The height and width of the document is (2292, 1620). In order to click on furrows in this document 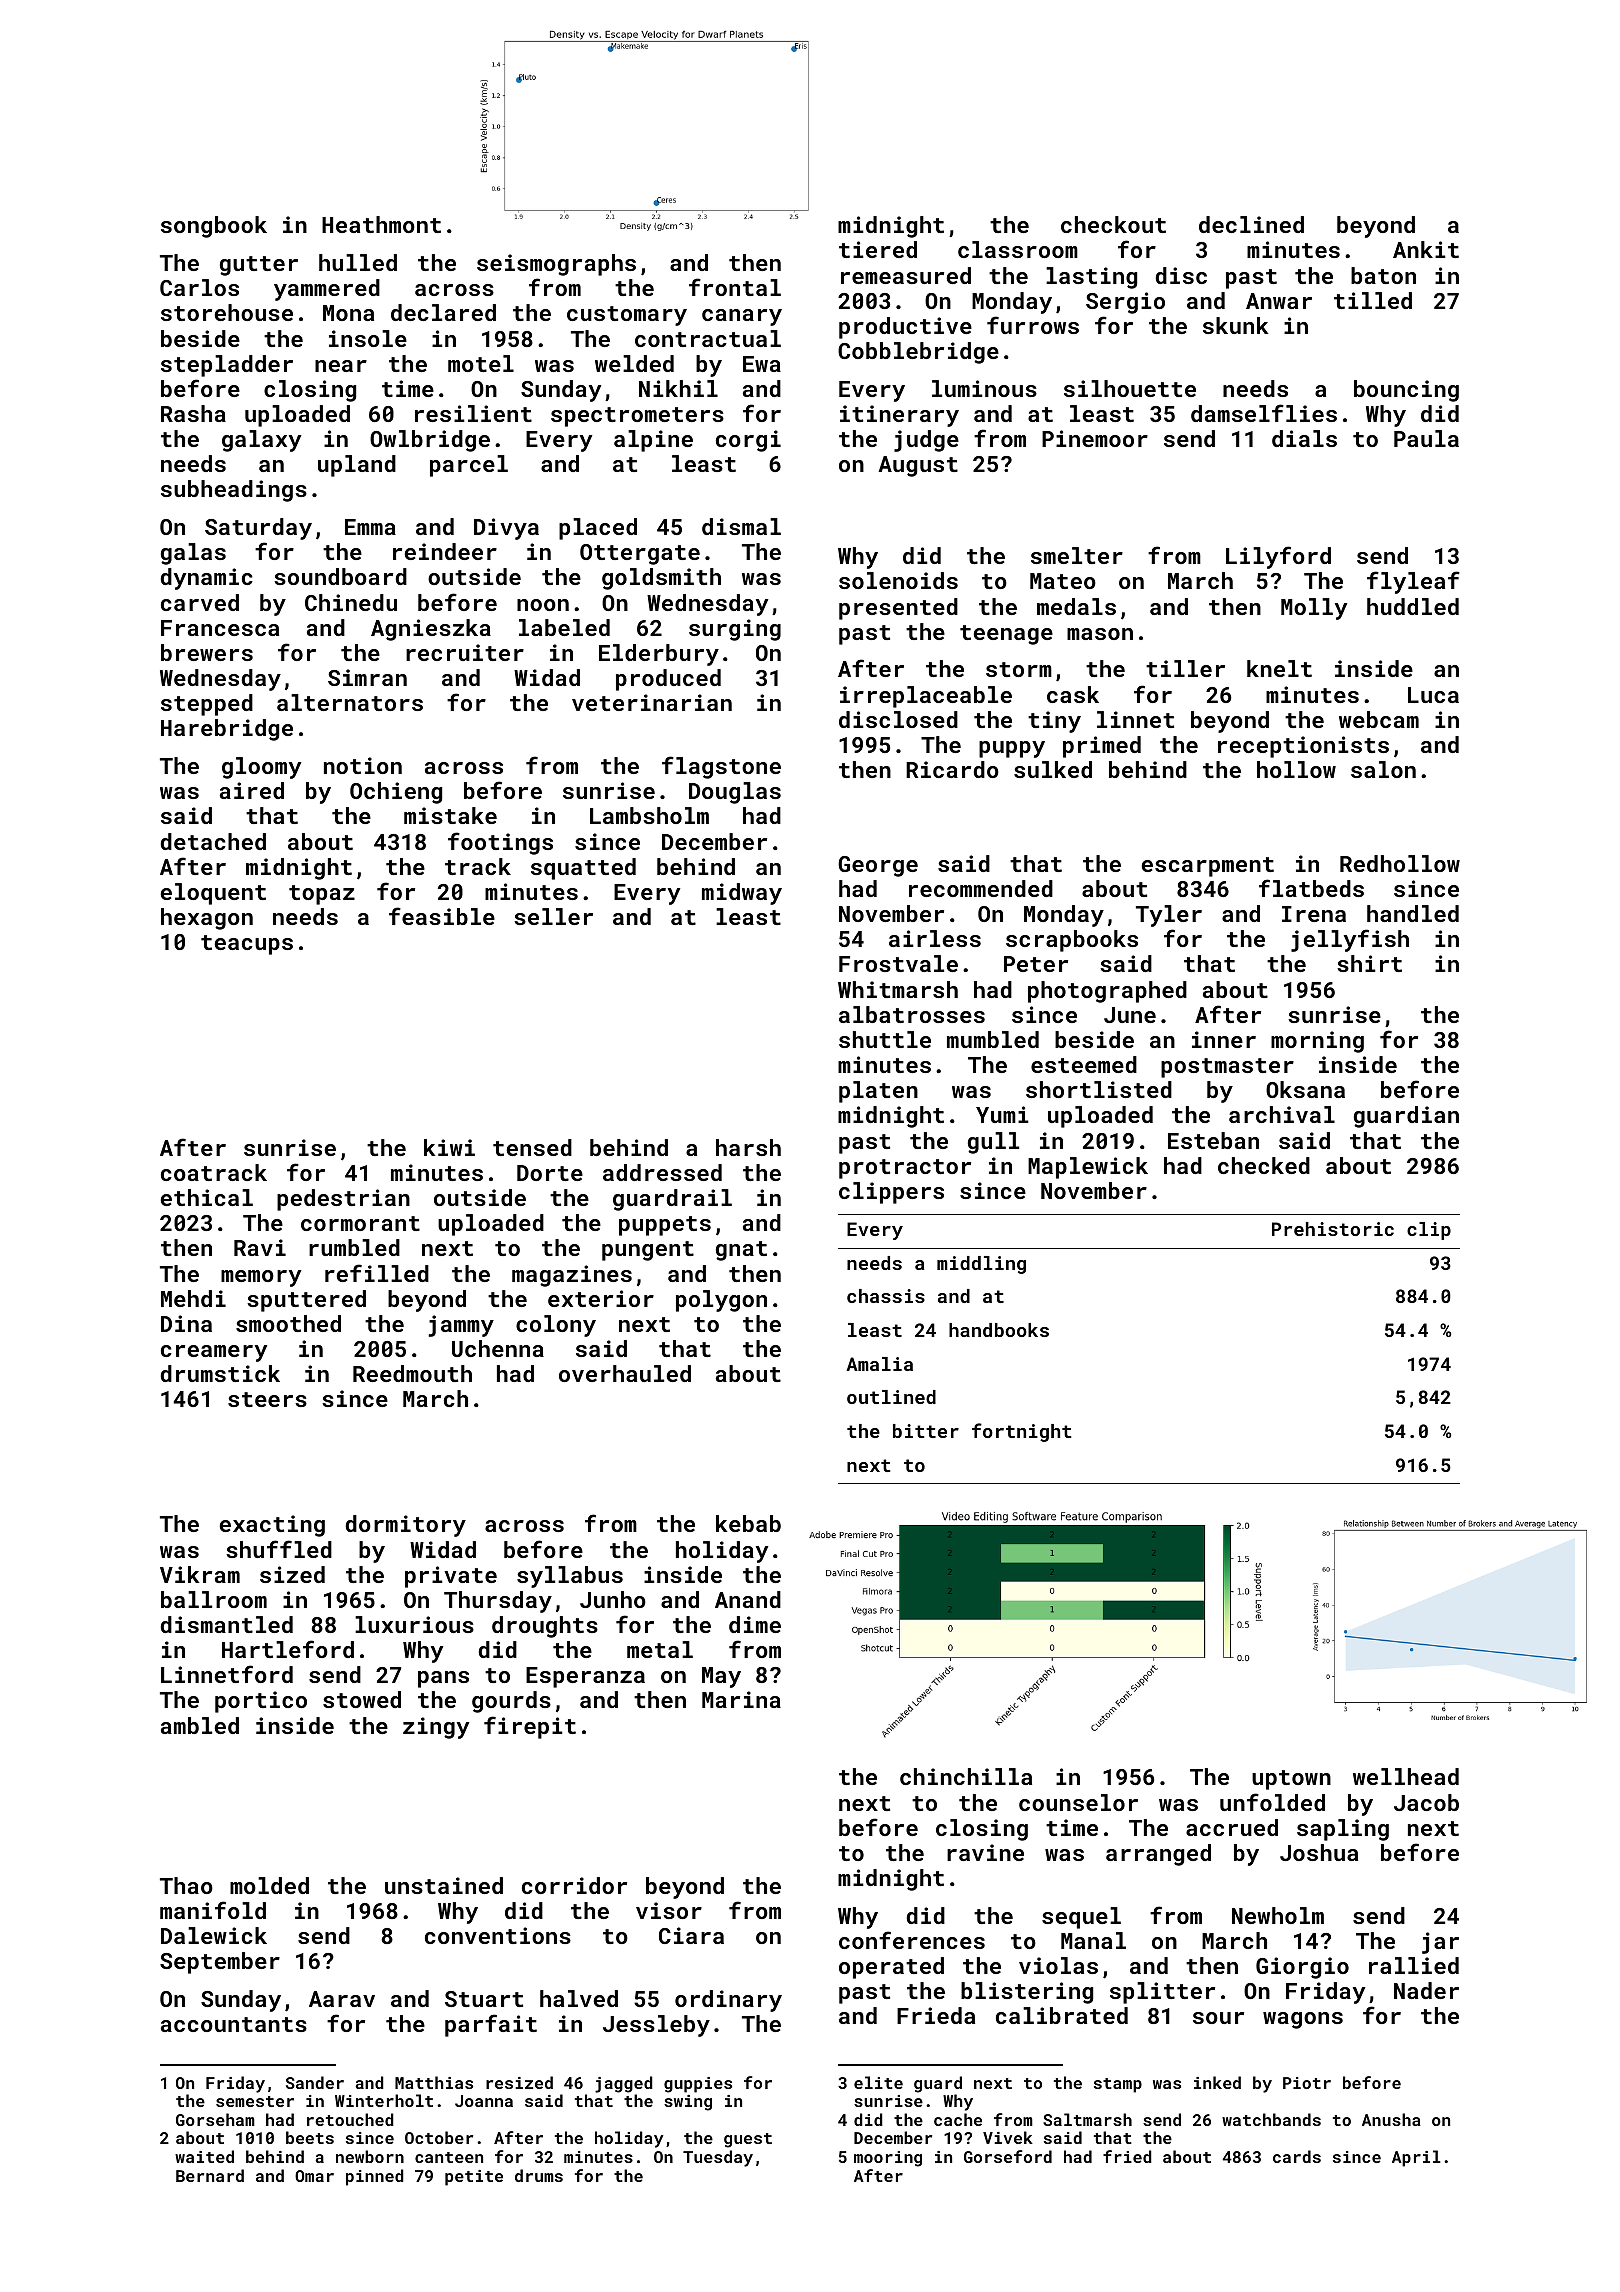, I will do `click(1033, 325)`.
